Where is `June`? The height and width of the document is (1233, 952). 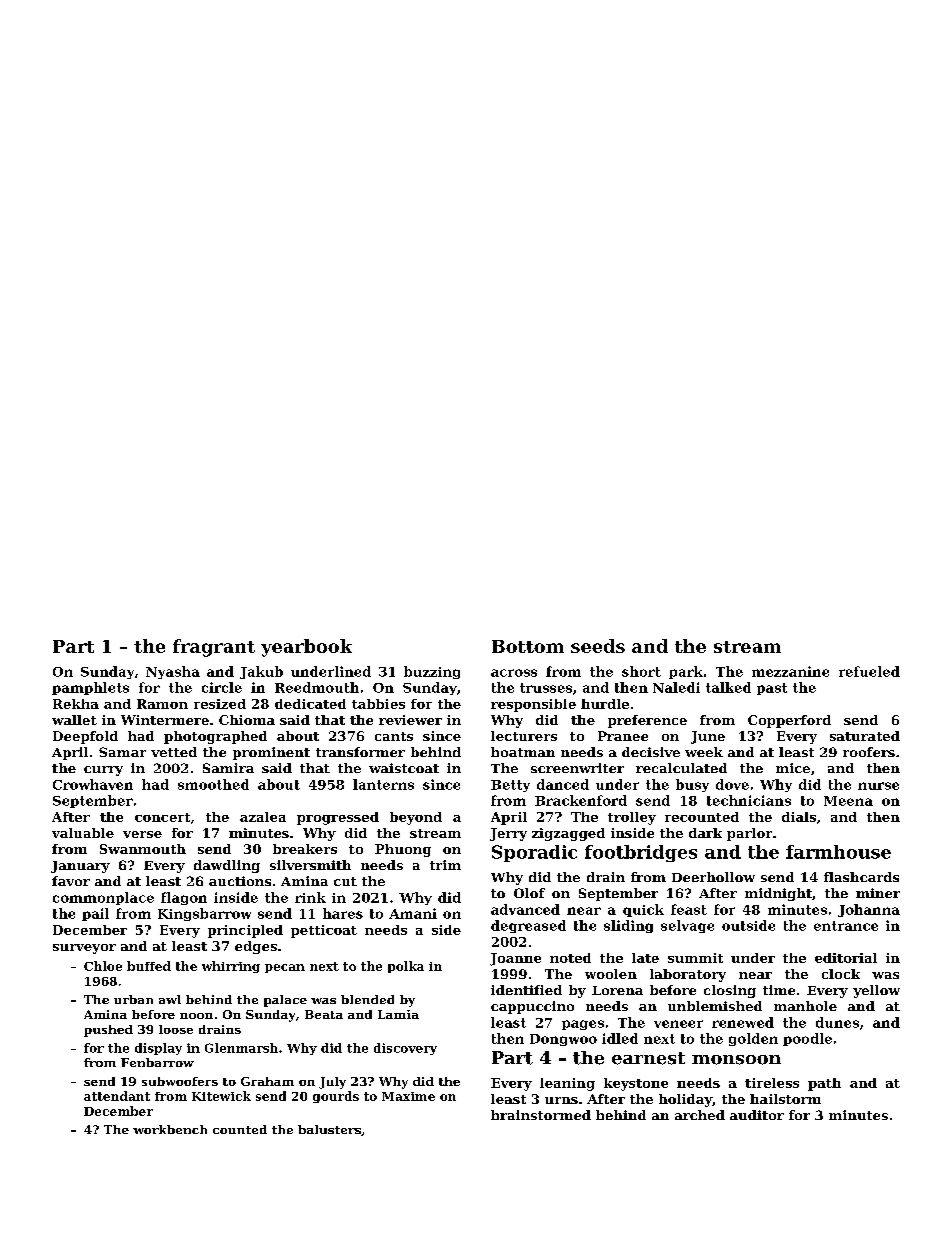 June is located at coordinates (708, 737).
